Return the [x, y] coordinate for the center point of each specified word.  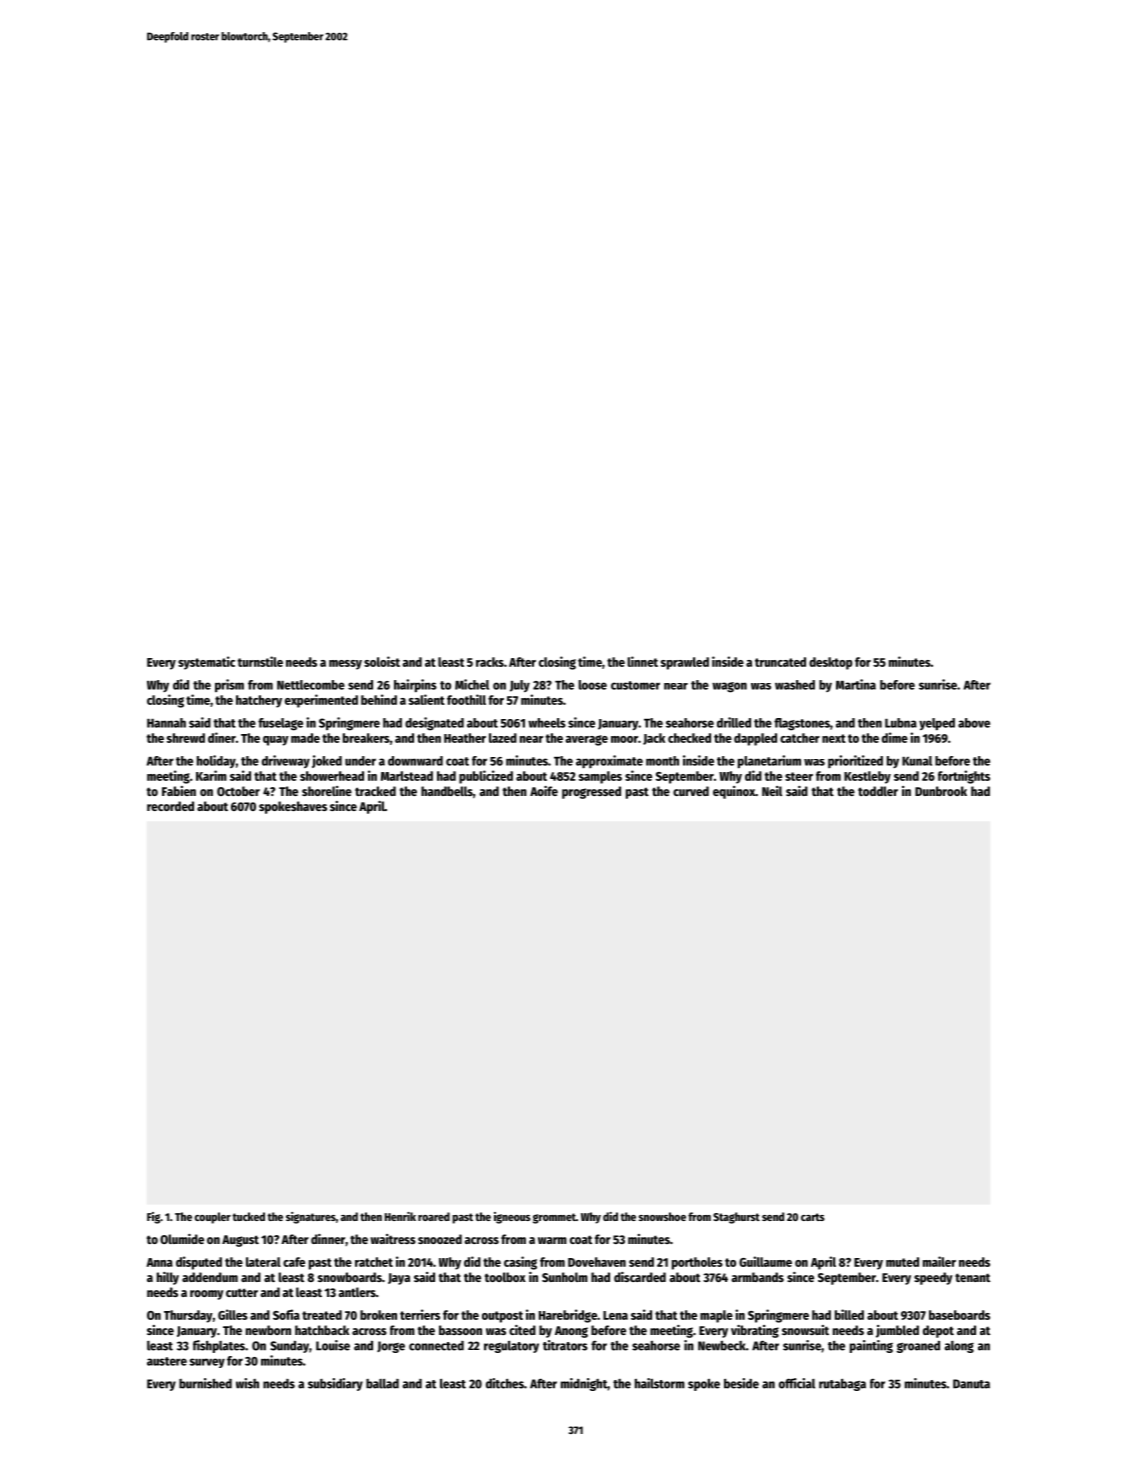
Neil [772, 791]
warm [552, 1240]
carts [813, 1217]
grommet [554, 1218]
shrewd [186, 738]
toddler [878, 791]
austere [167, 1361]
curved [691, 791]
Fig [153, 1218]
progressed [591, 792]
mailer [939, 1261]
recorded [170, 806]
